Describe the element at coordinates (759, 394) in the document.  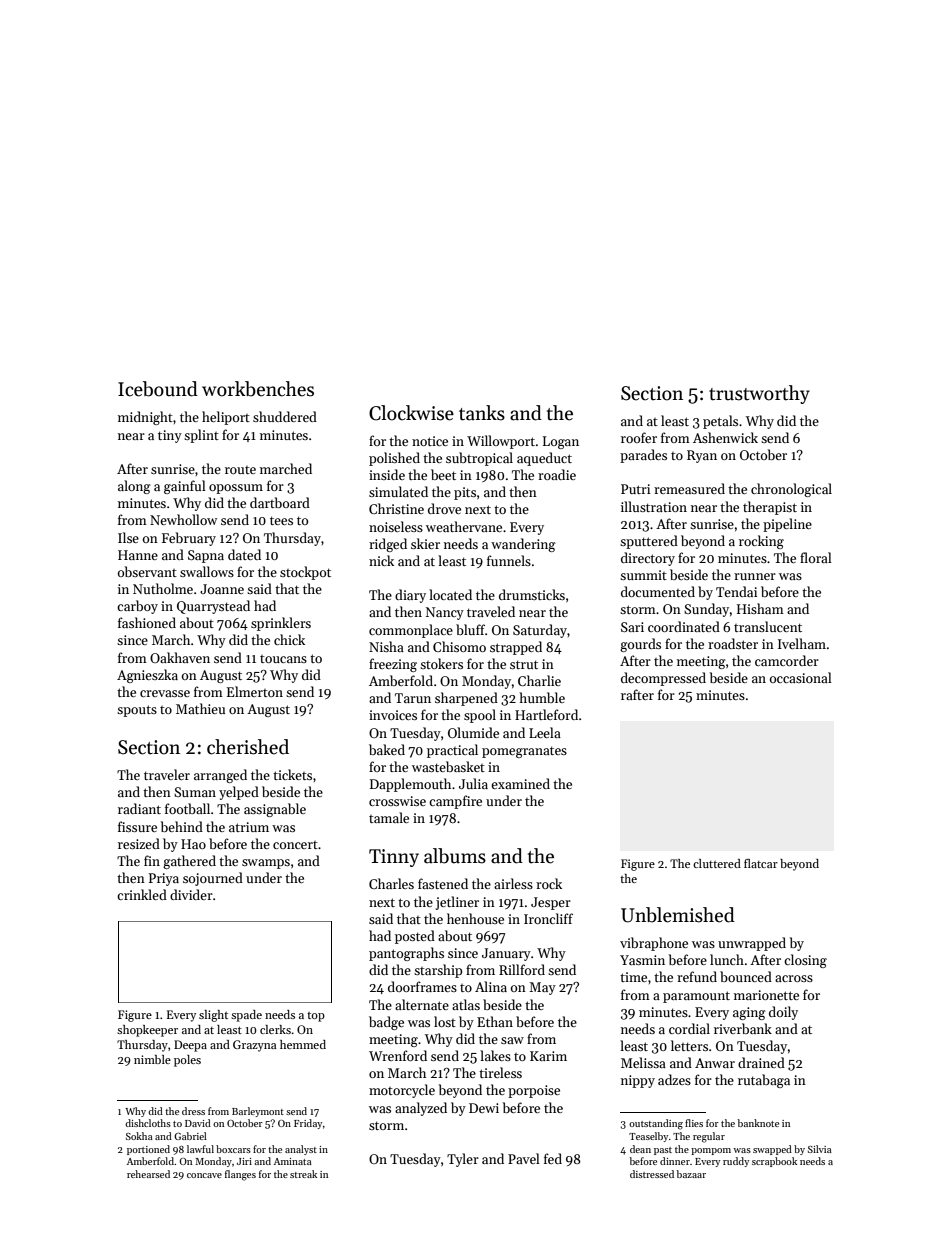
I see `trustworthy` at that location.
